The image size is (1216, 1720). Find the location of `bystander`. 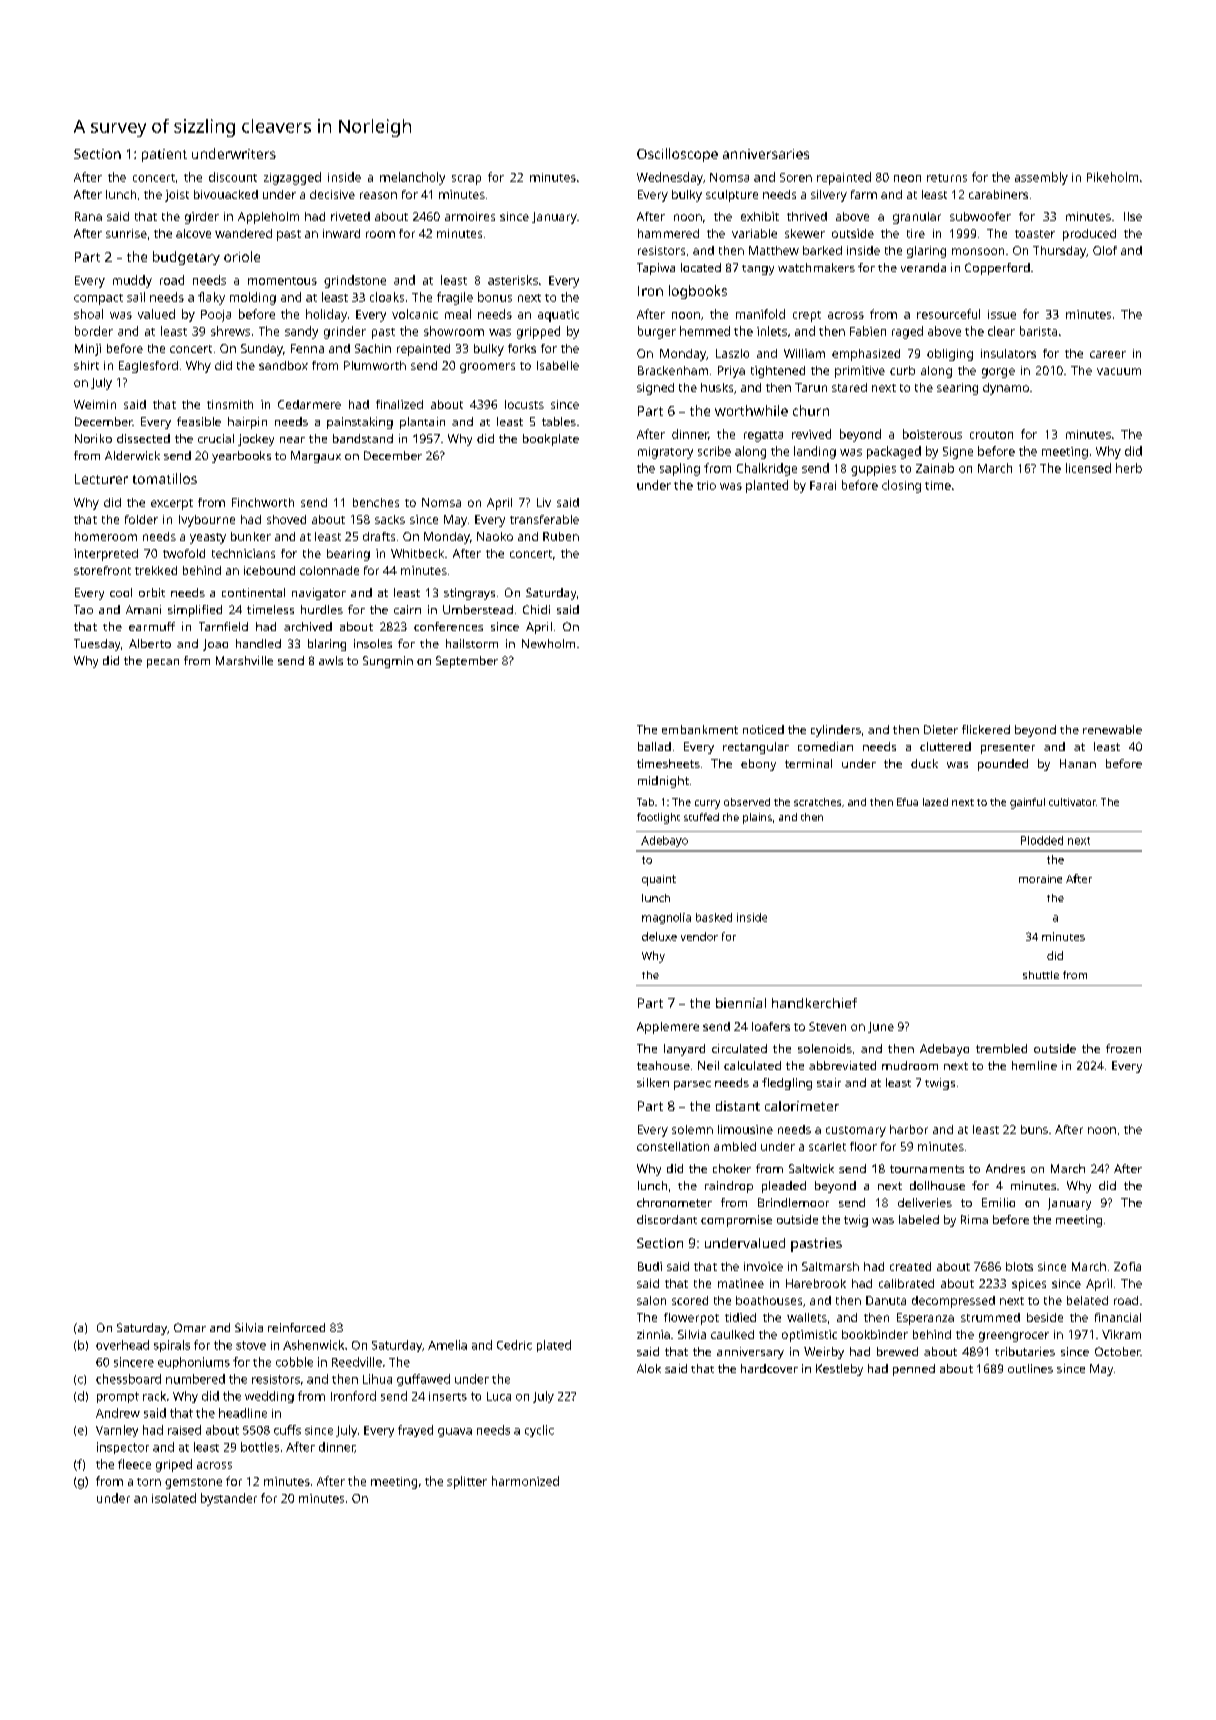

bystander is located at coordinates (229, 1499).
